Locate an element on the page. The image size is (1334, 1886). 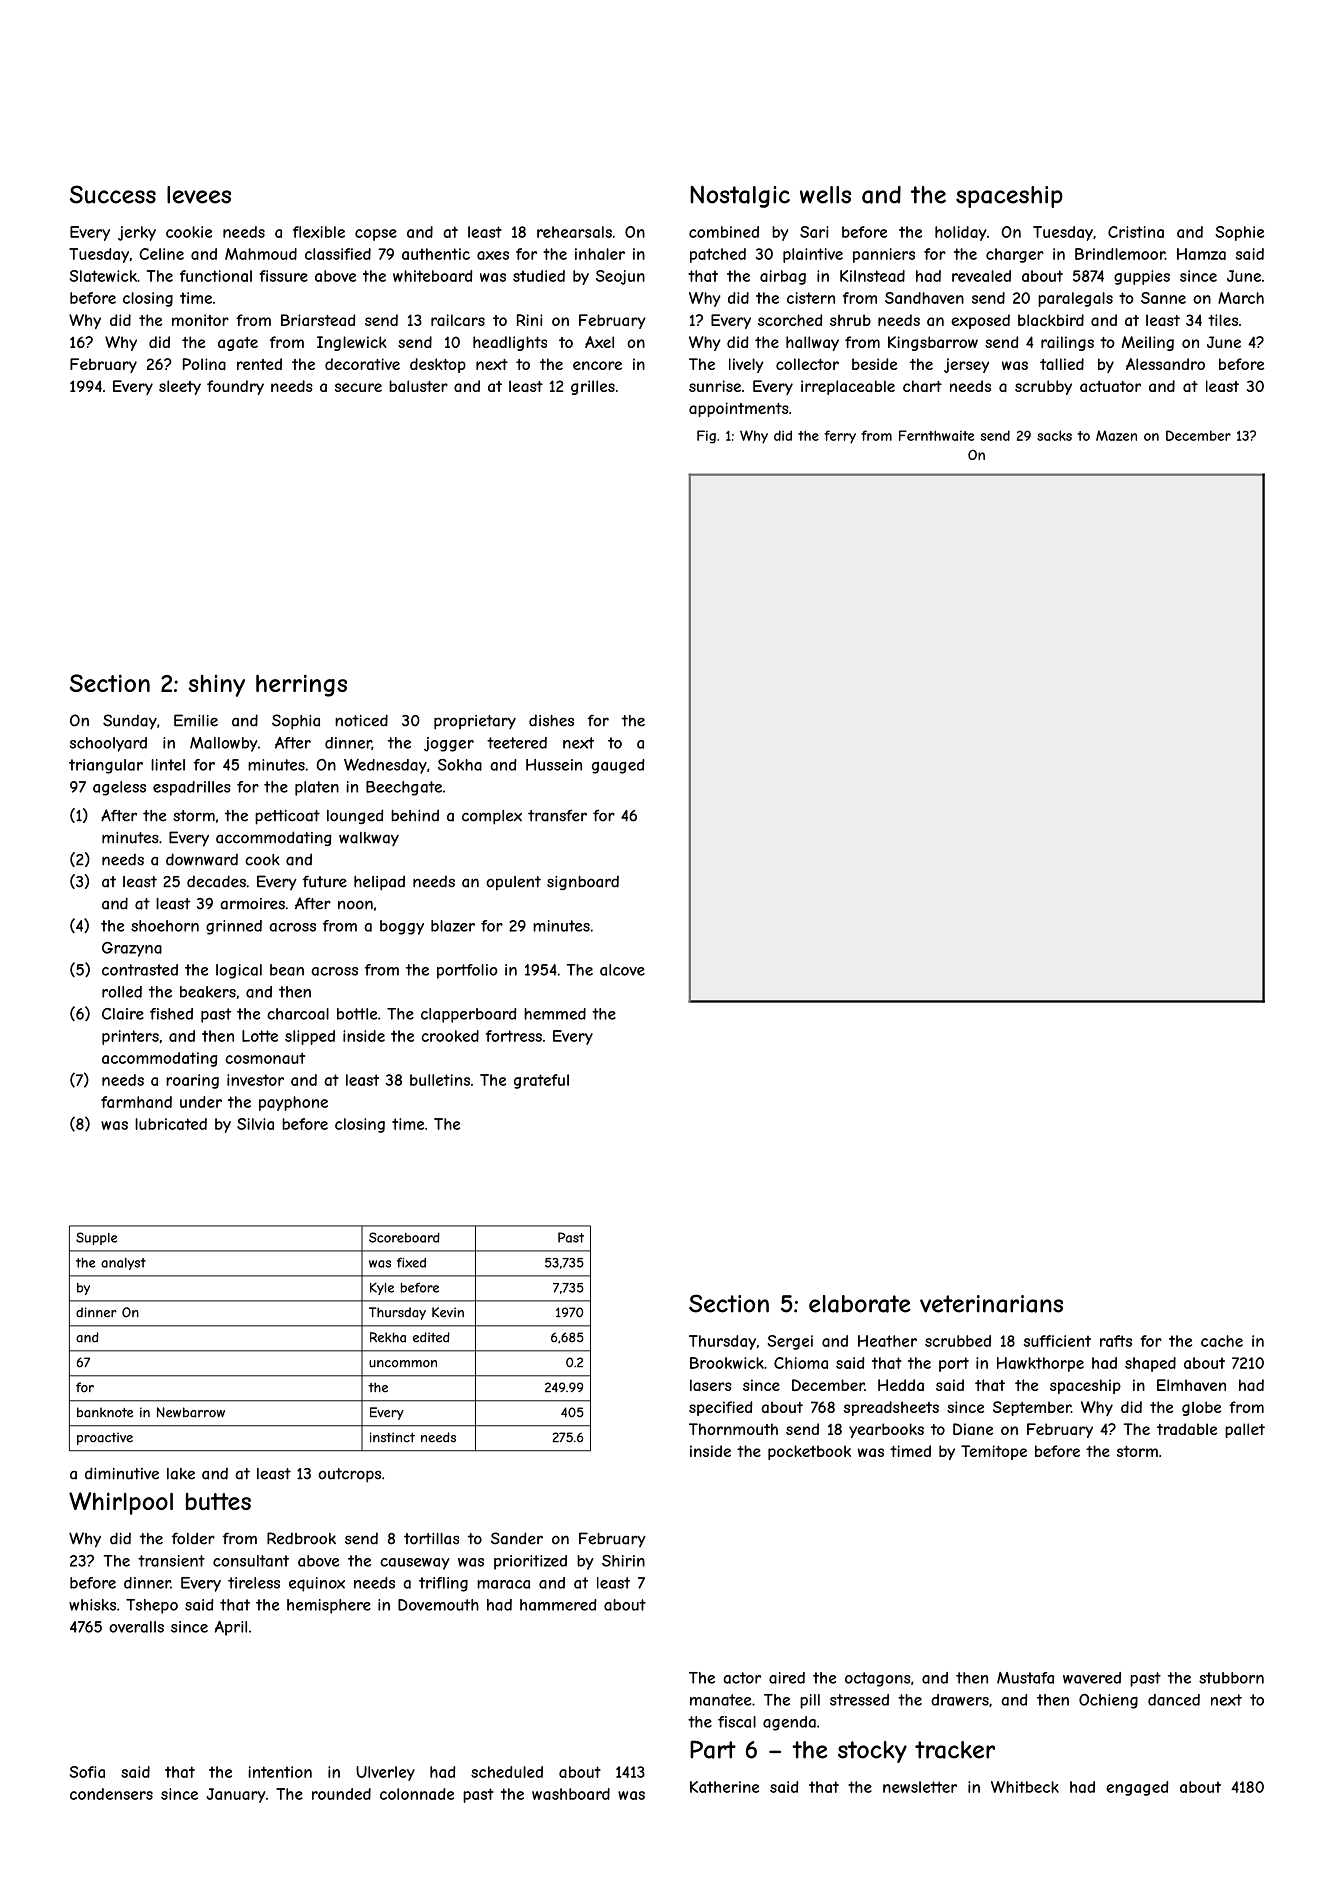
Nostalgic is located at coordinates (740, 196).
